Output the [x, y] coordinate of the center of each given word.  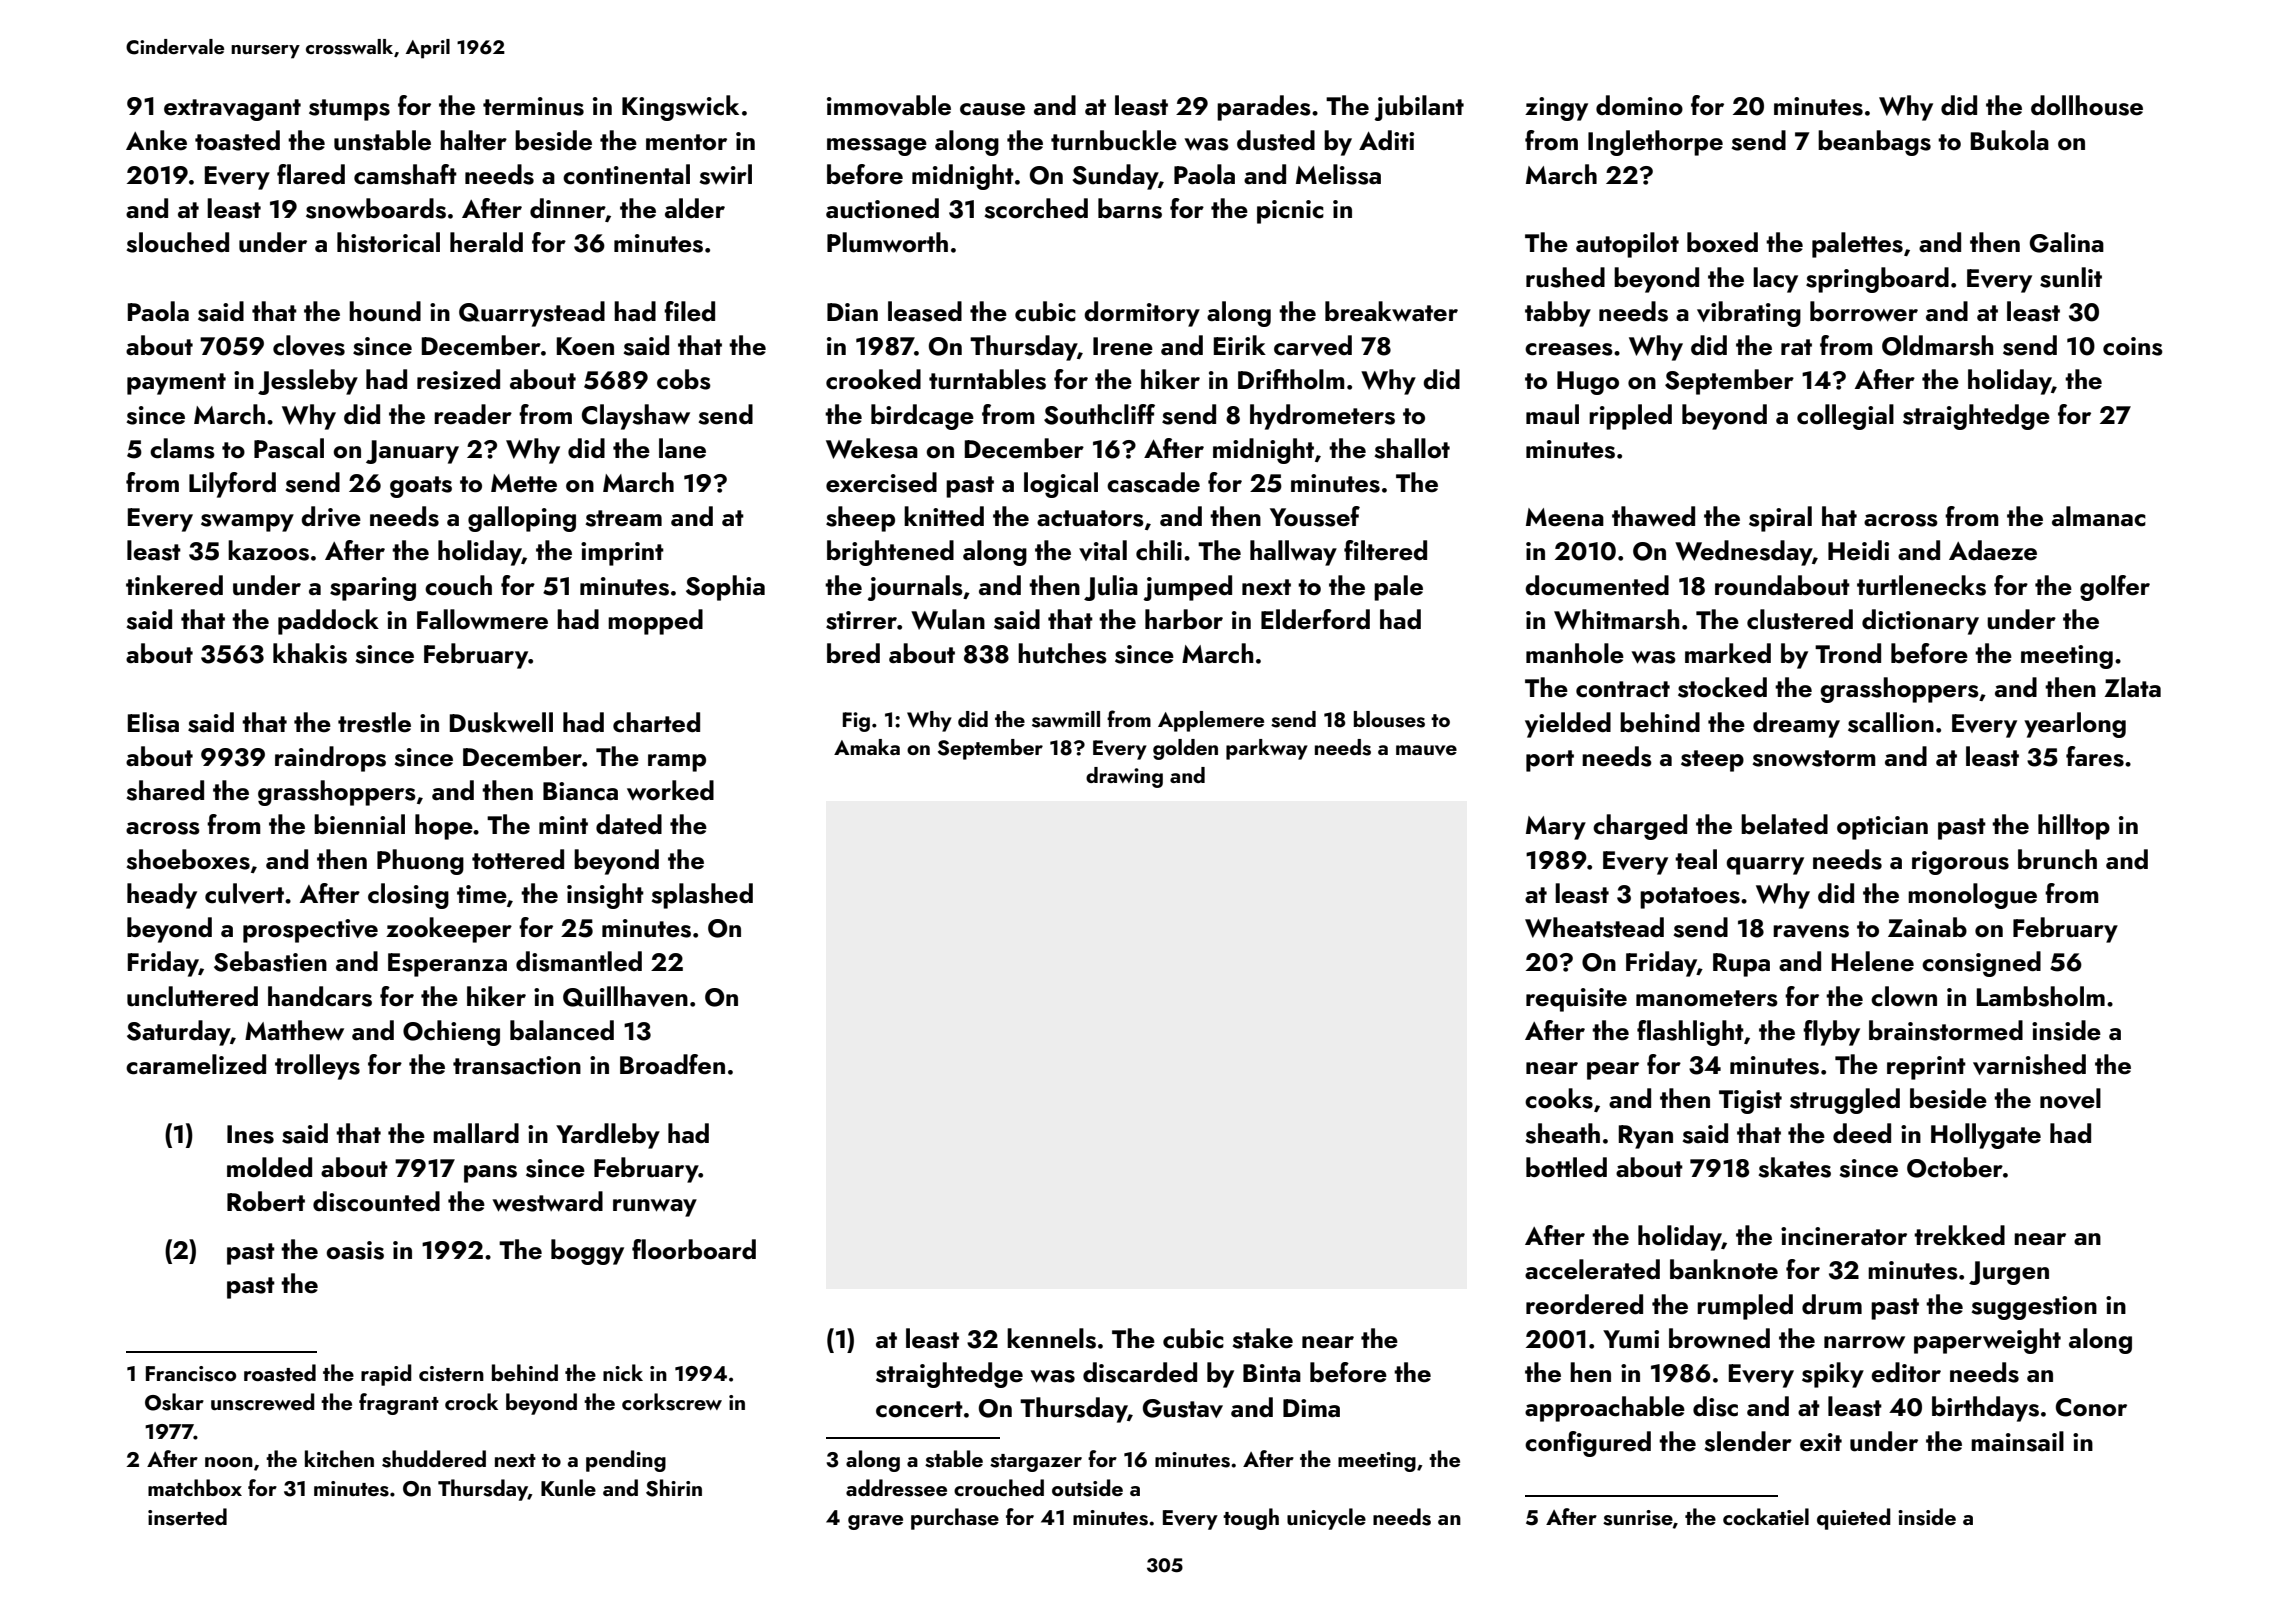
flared [311, 174]
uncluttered [192, 996]
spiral [1780, 519]
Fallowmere [482, 619]
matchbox [195, 1487]
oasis [355, 1250]
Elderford [1315, 619]
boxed [1722, 242]
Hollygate [1986, 1136]
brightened [890, 553]
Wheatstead [1594, 927]
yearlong [2075, 725]
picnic [1290, 212]
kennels [1051, 1338]
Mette [524, 483]
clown [1904, 996]
